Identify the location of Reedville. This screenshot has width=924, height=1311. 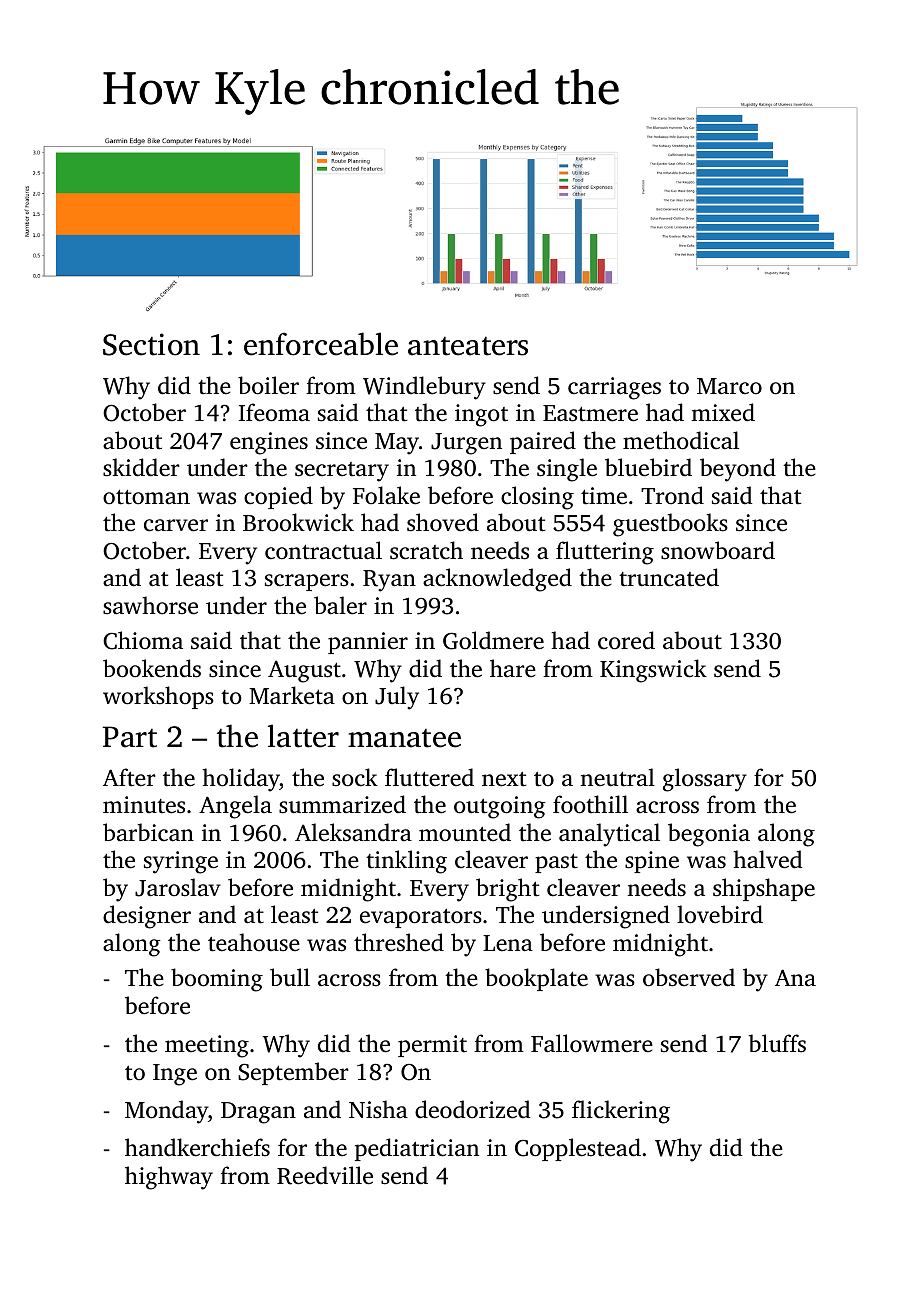
(325, 1175).
